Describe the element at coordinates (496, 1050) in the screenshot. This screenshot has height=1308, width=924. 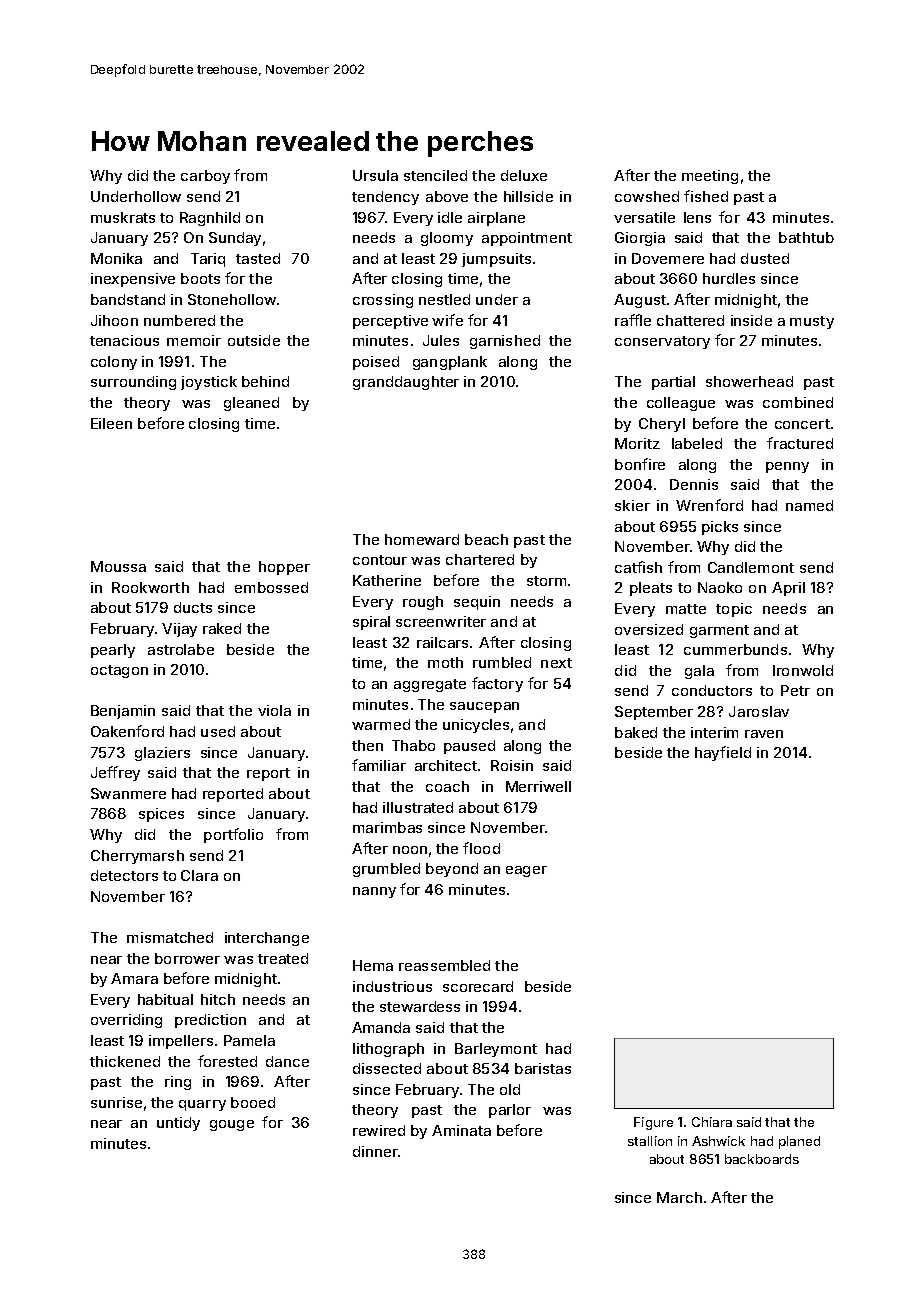
I see `Barleymont` at that location.
